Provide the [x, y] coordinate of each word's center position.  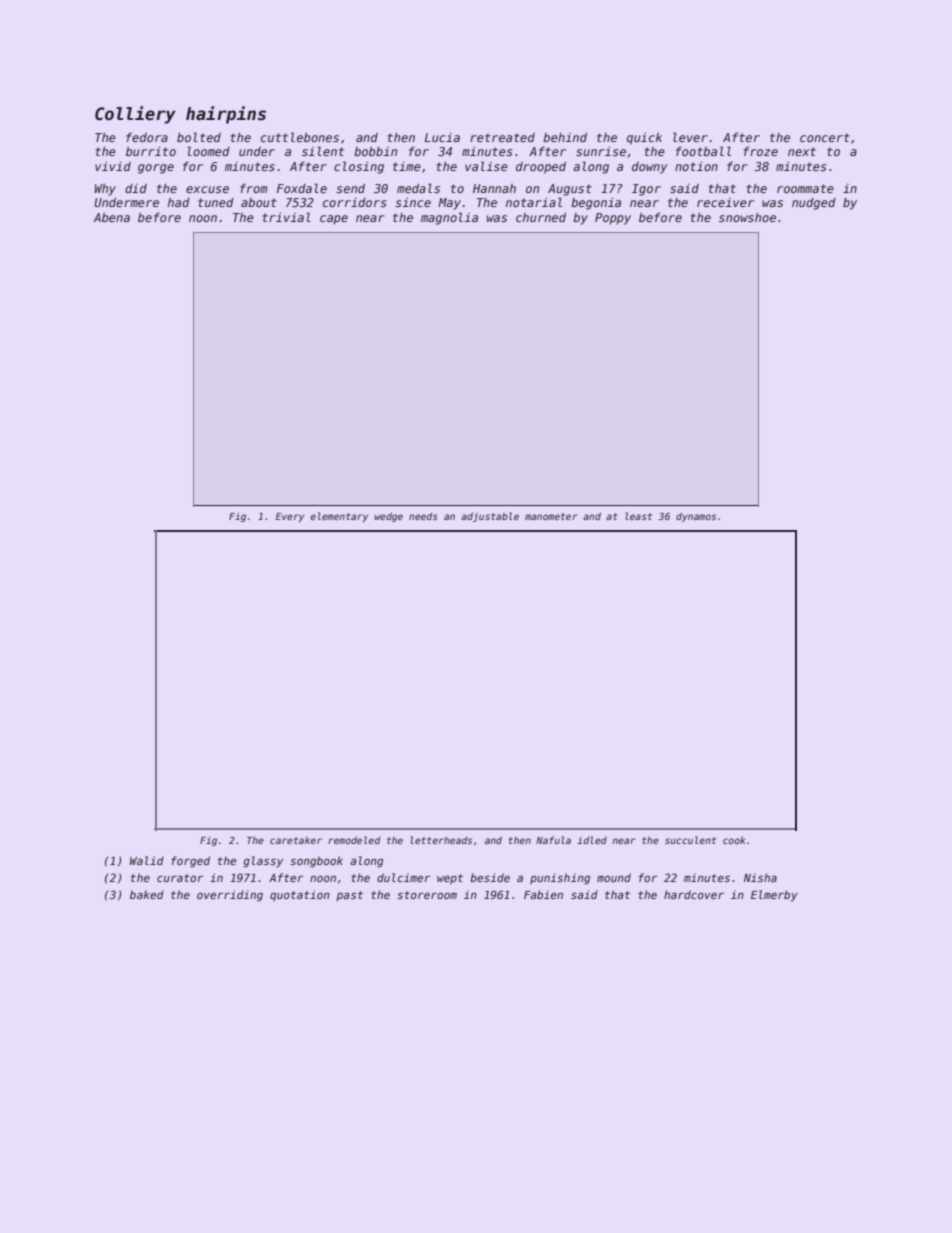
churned [541, 217]
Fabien [543, 894]
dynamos [696, 517]
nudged [814, 204]
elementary [339, 517]
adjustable [490, 517]
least [639, 516]
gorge [156, 169]
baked [147, 894]
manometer [551, 516]
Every [290, 517]
